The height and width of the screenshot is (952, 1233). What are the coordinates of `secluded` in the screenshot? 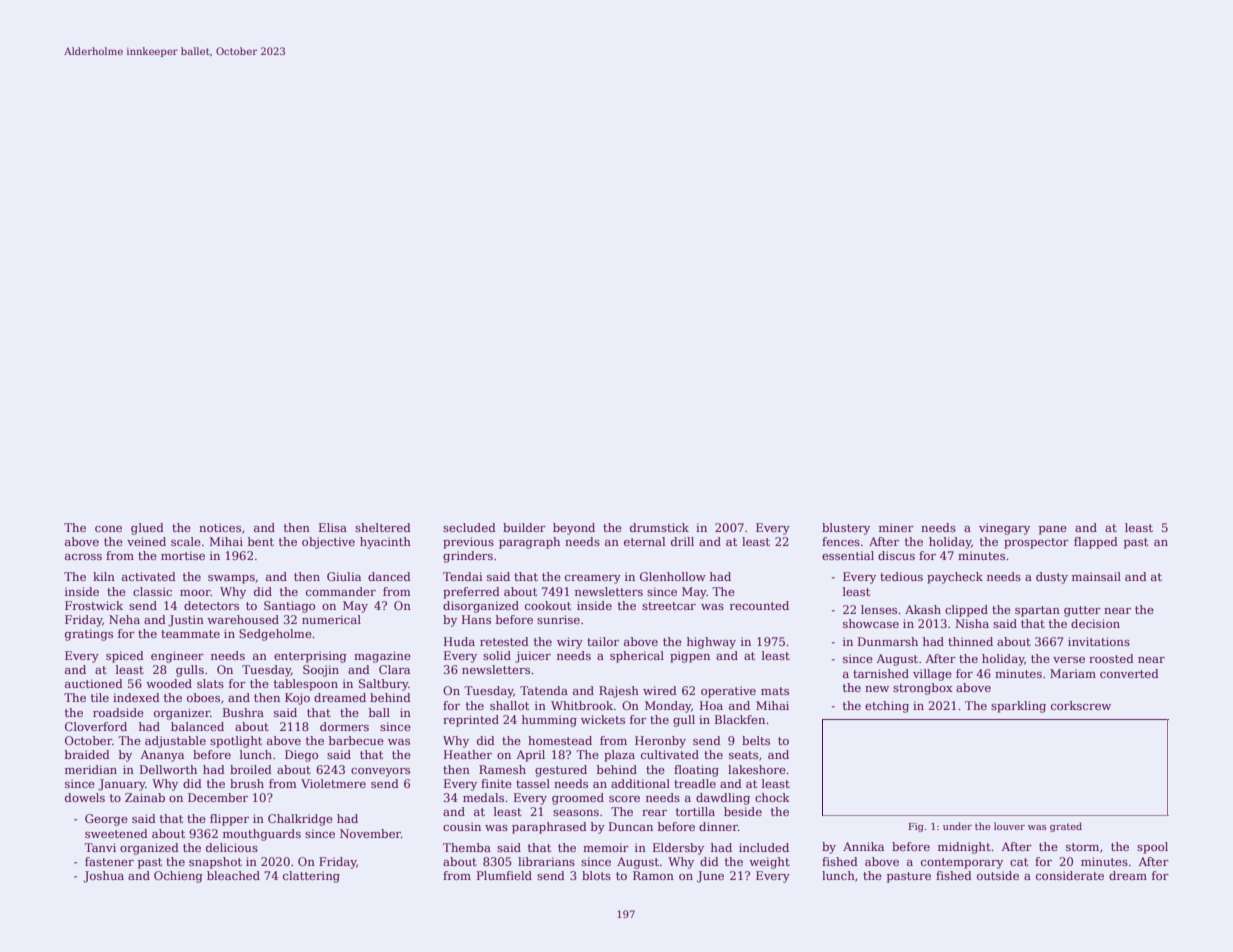 It's located at (469, 527).
